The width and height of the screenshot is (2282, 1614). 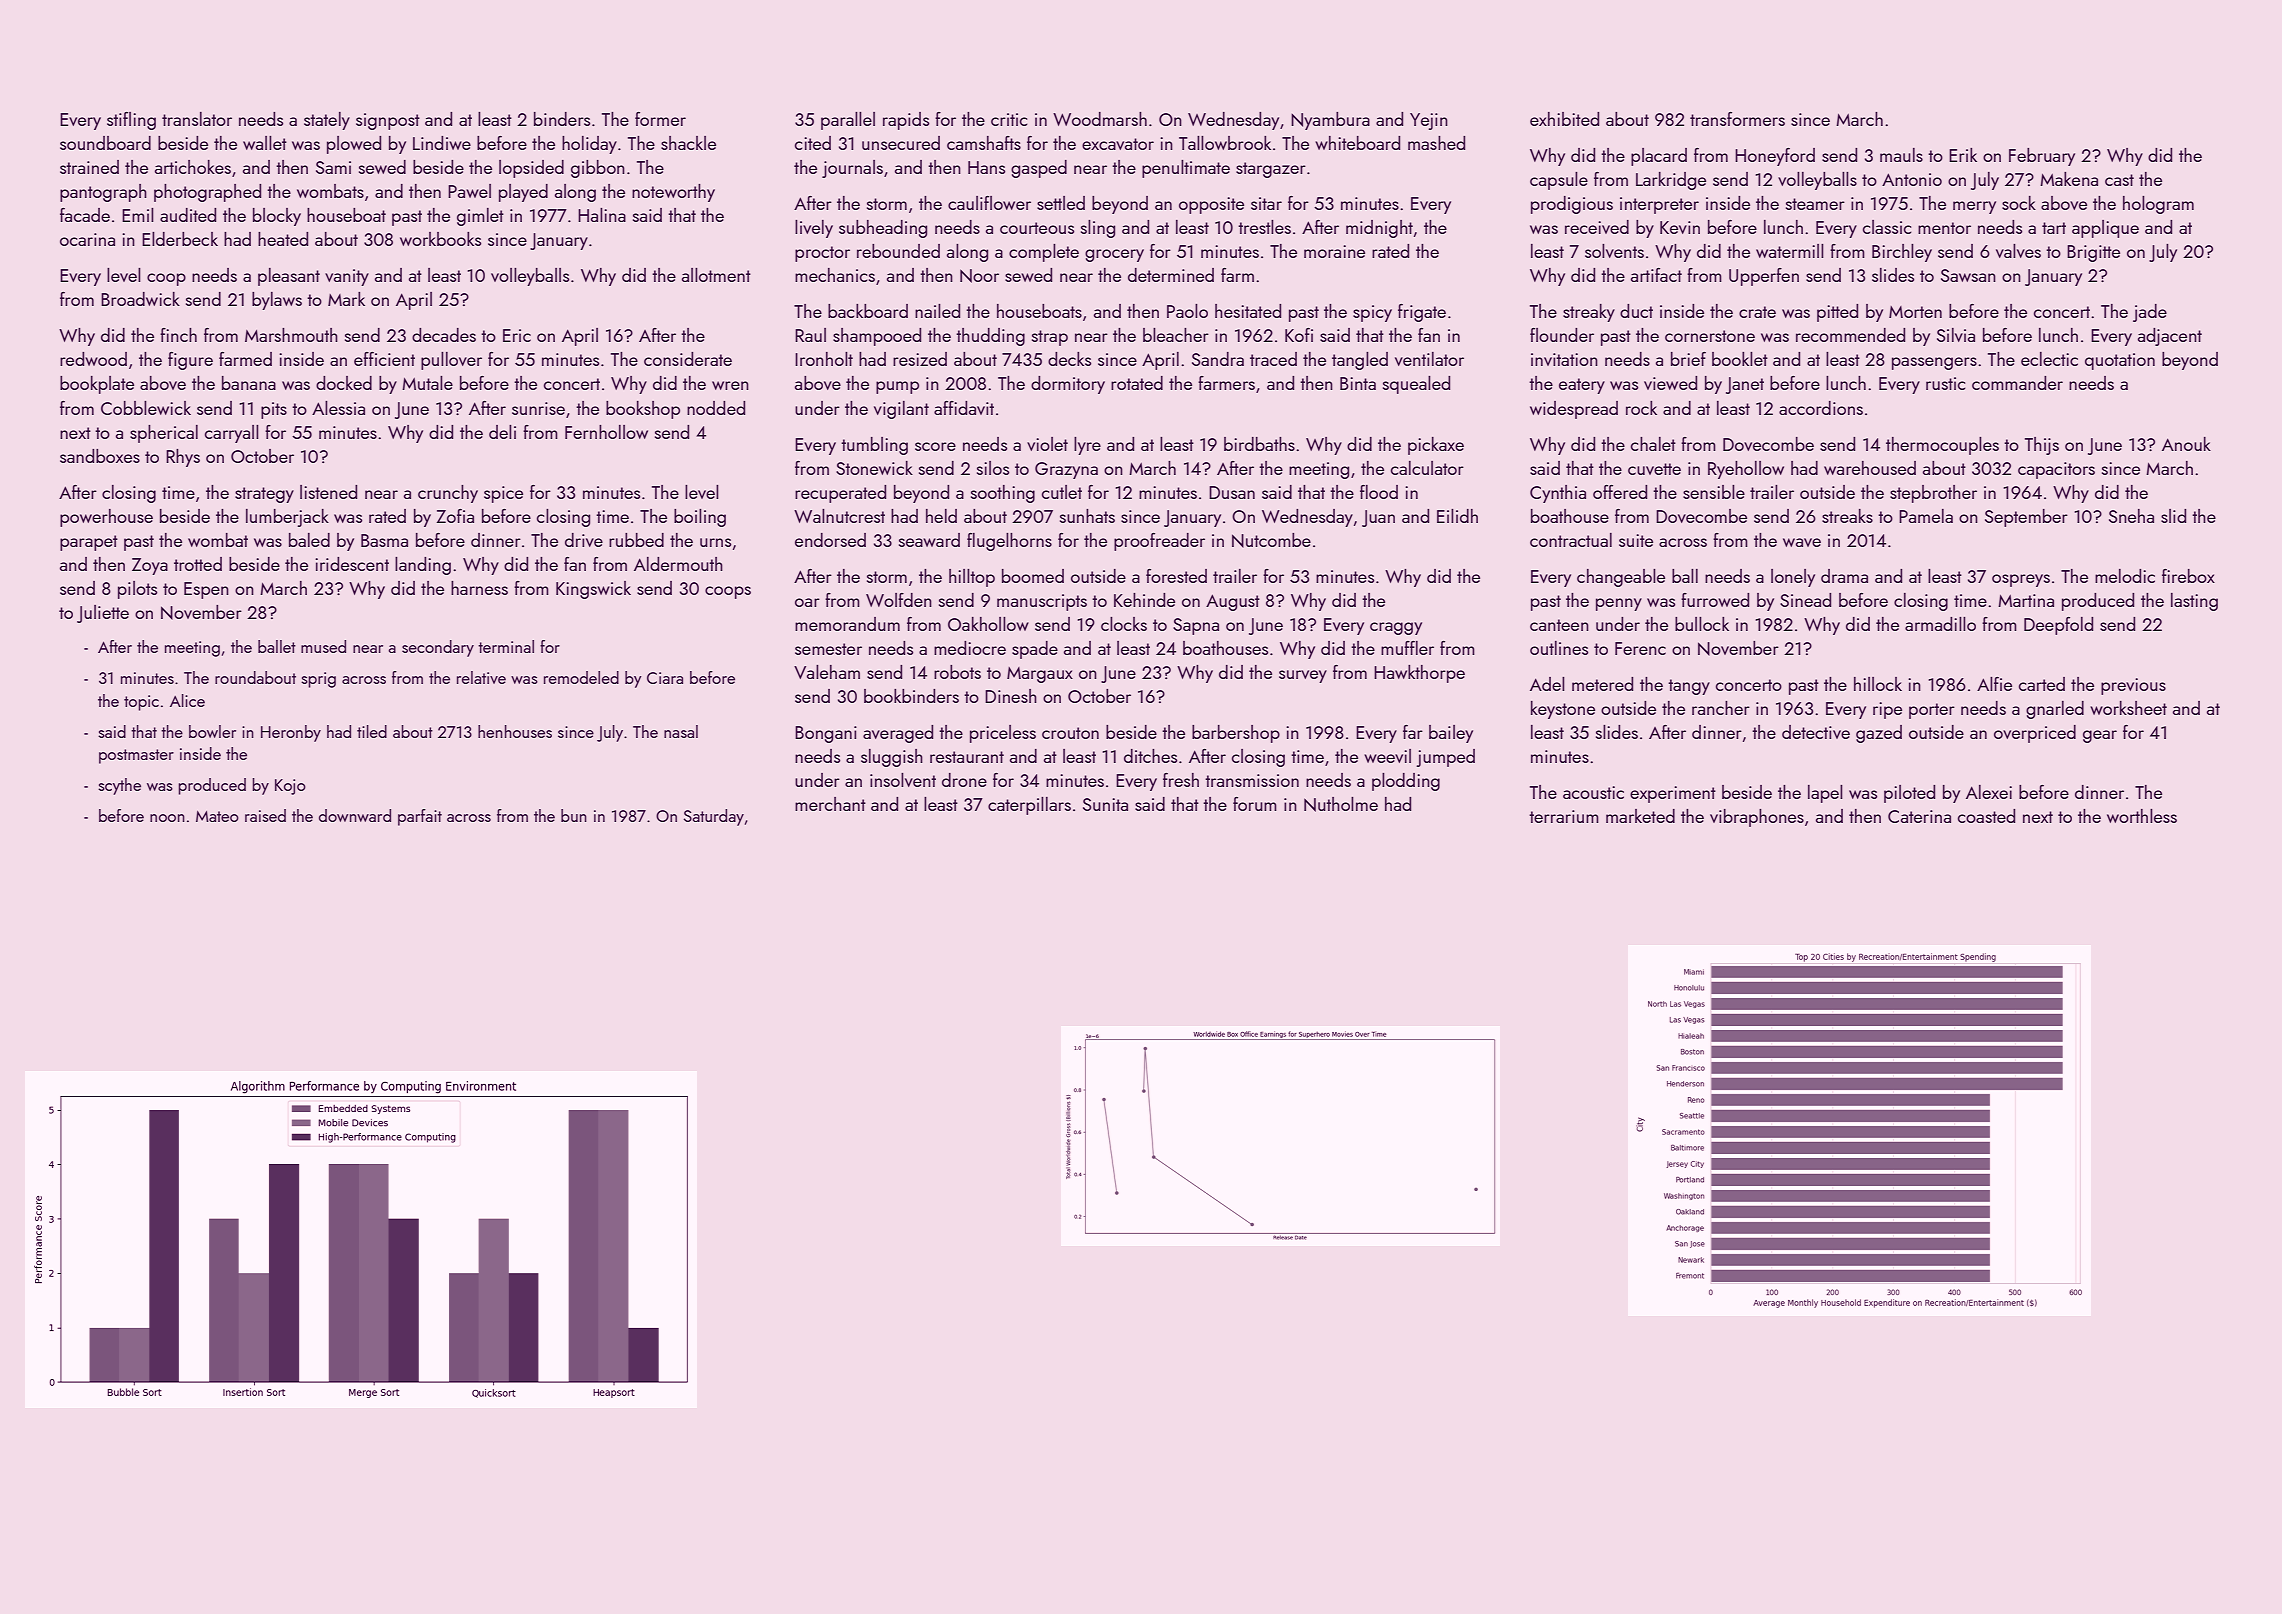 What do you see at coordinates (988, 624) in the screenshot?
I see `Oakhollow` at bounding box center [988, 624].
